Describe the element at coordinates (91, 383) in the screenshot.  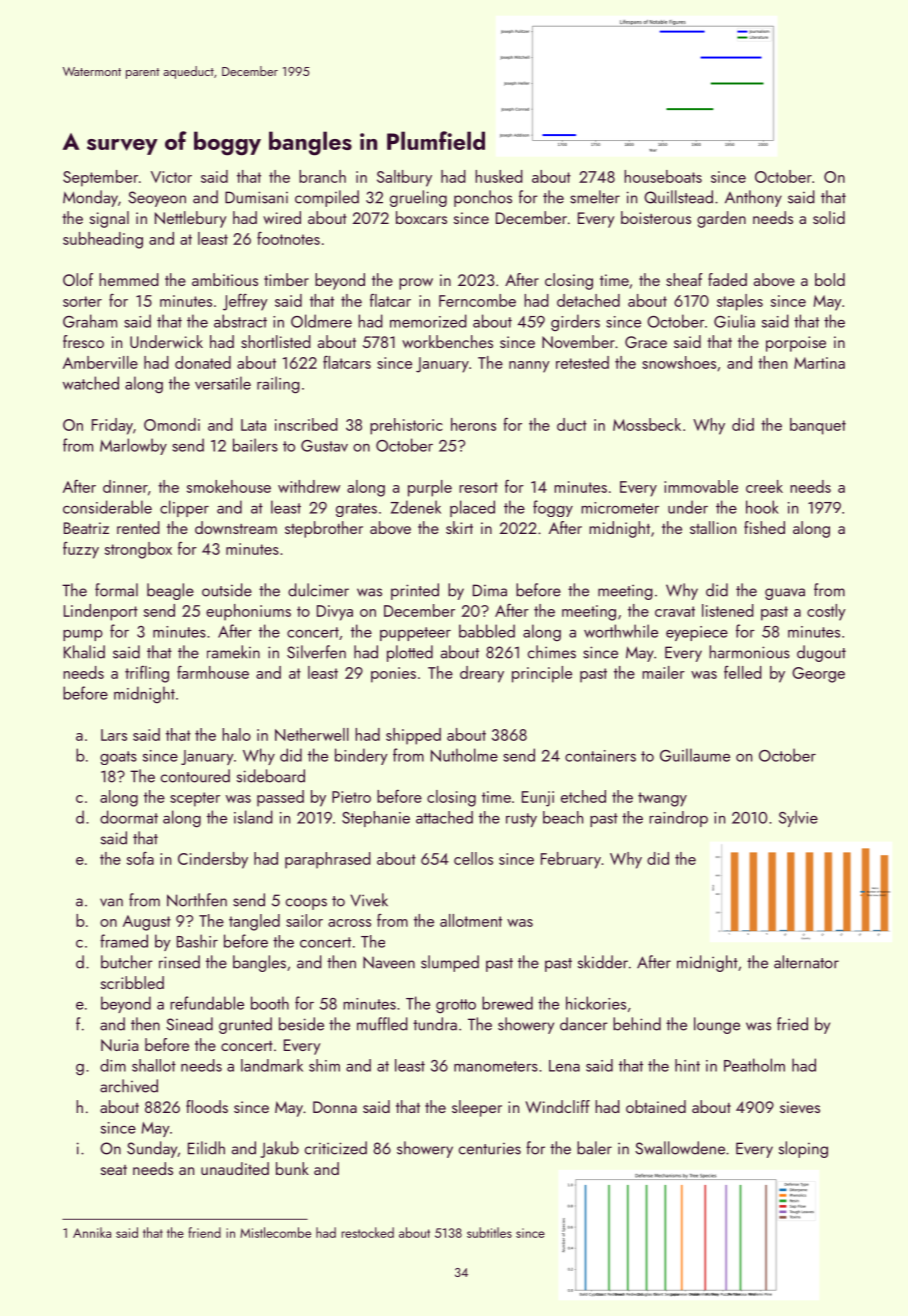
I see `watched` at that location.
